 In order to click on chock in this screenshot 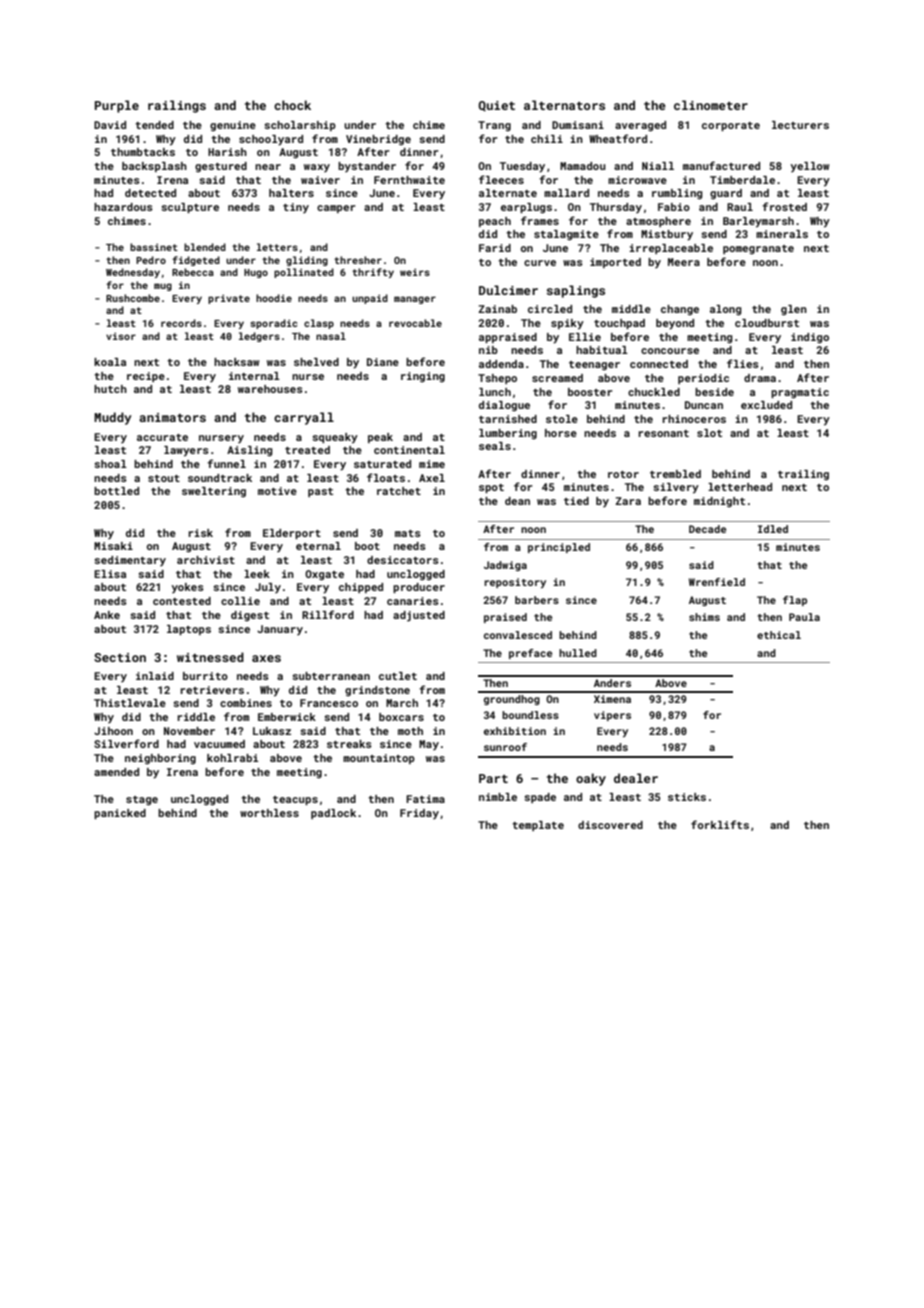, I will do `click(292, 105)`.
